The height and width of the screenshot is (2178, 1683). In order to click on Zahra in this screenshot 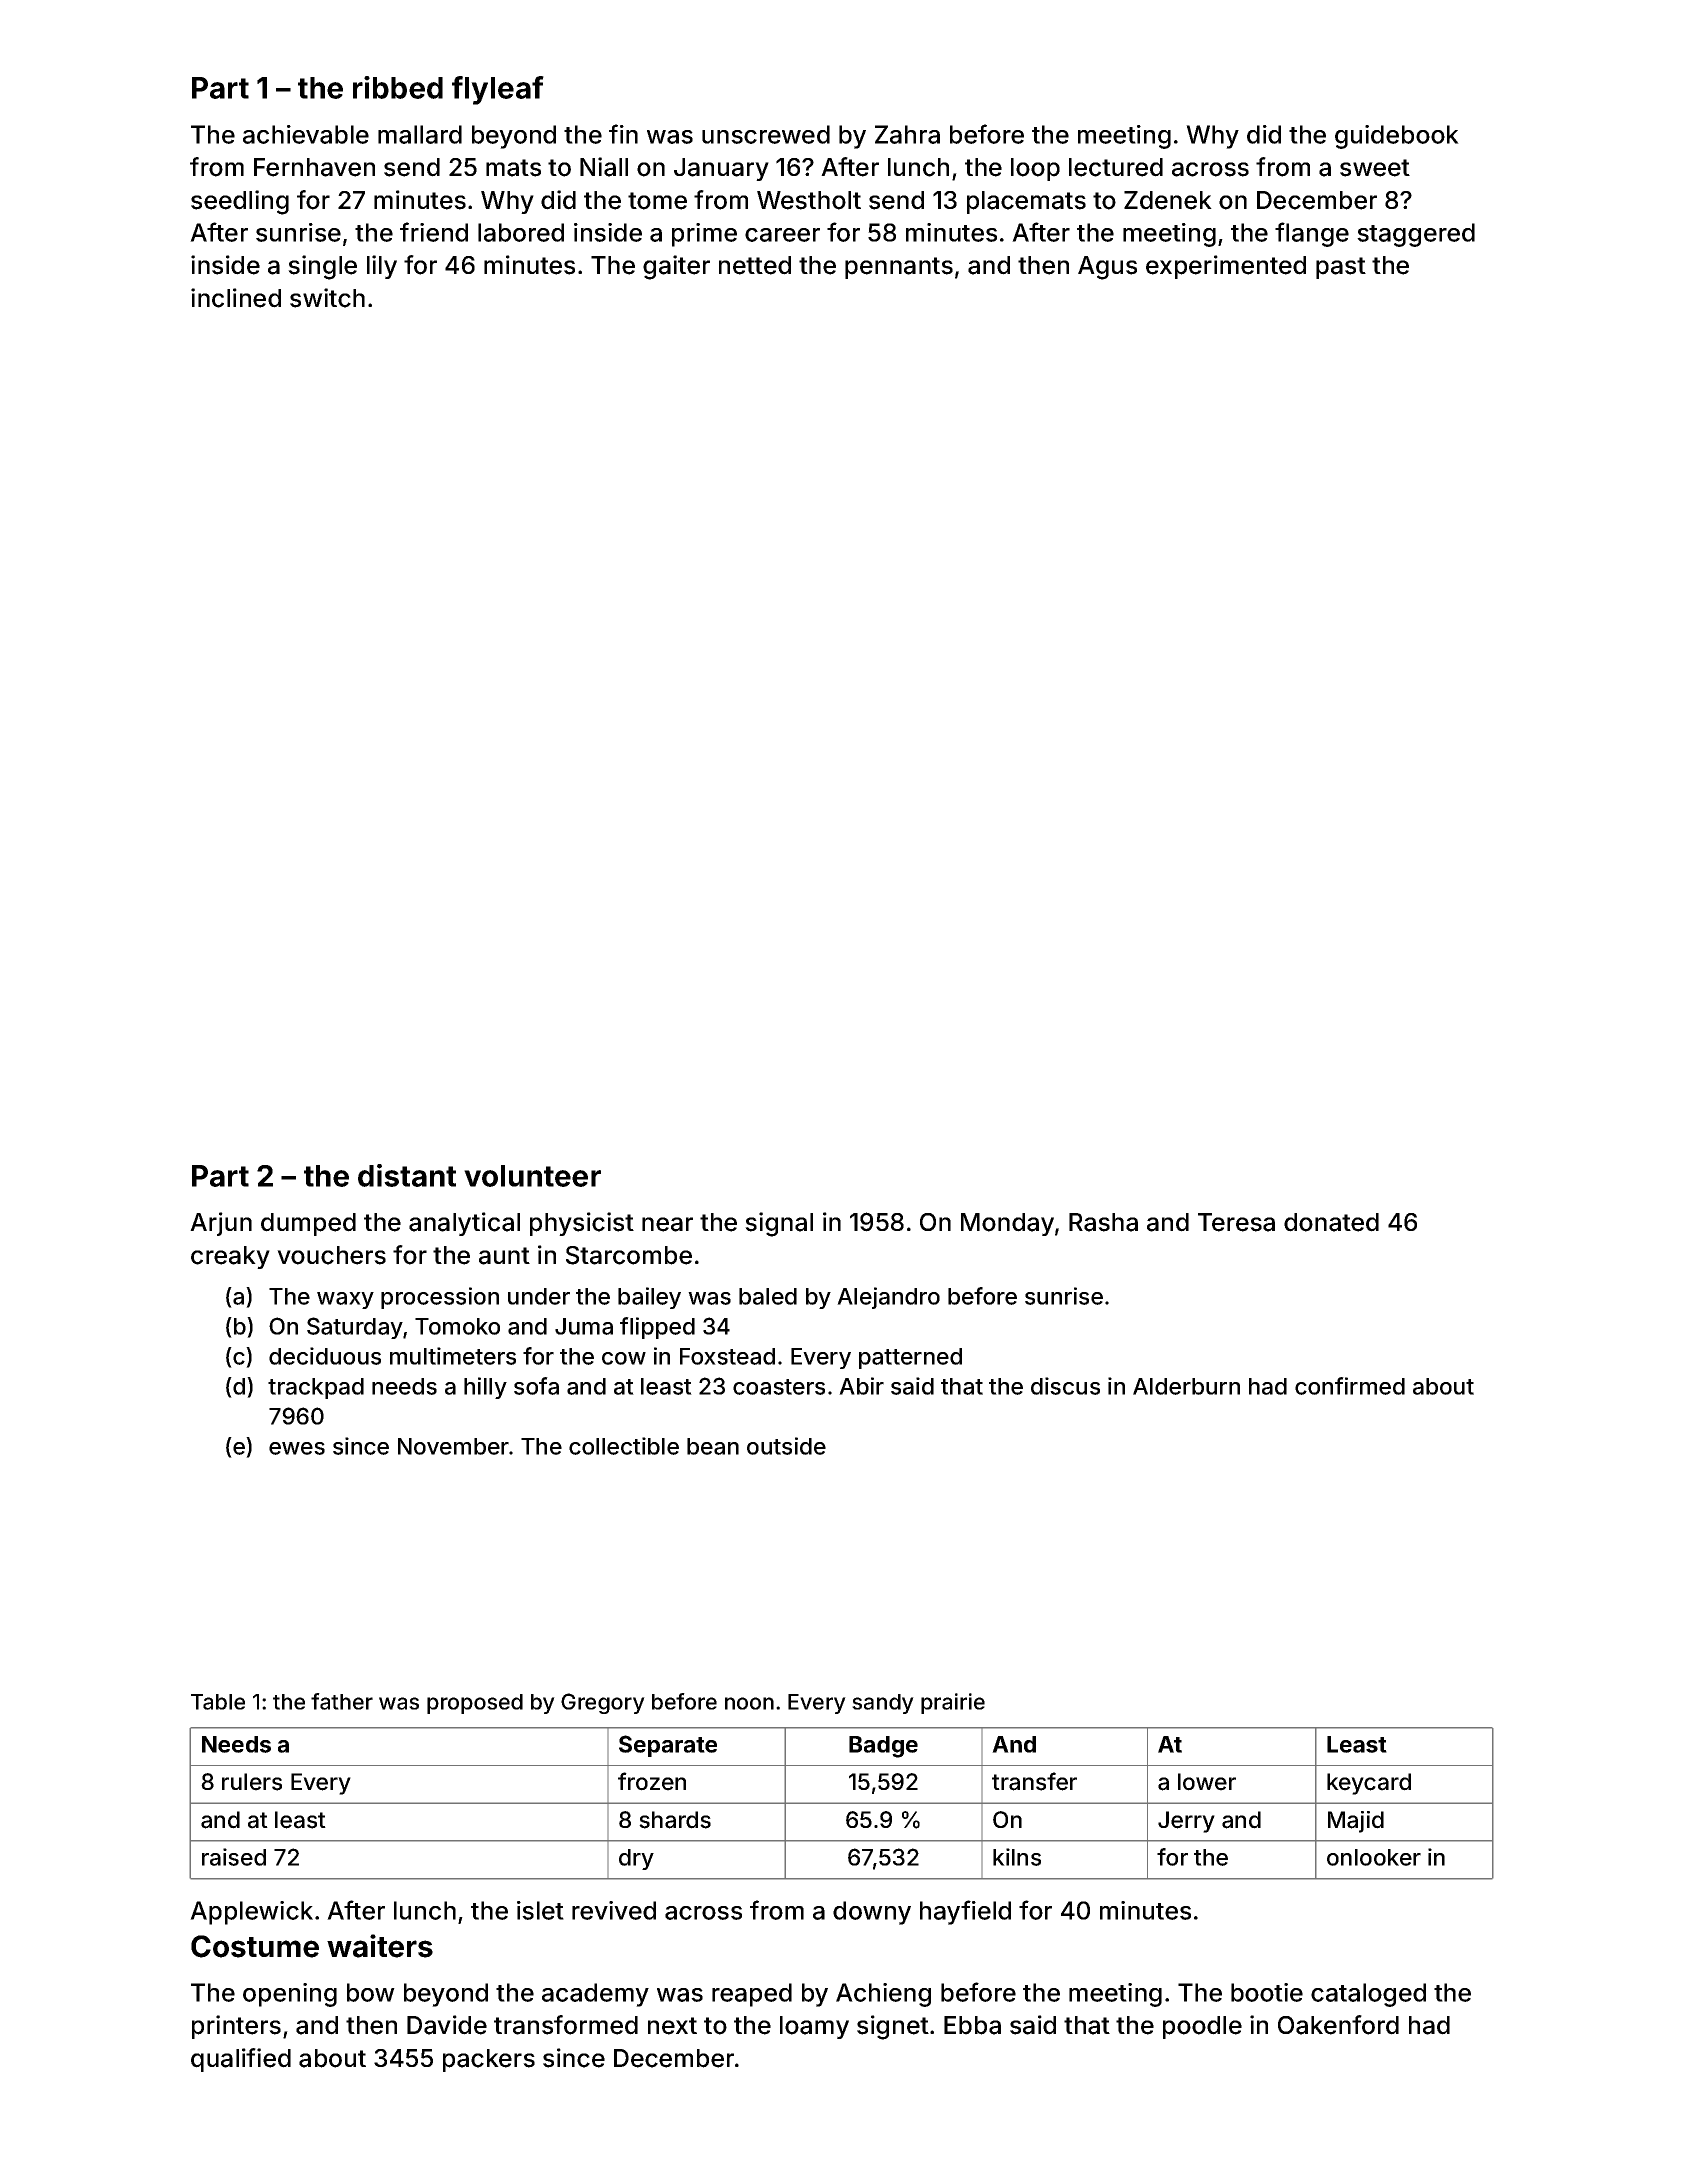, I will do `click(907, 134)`.
